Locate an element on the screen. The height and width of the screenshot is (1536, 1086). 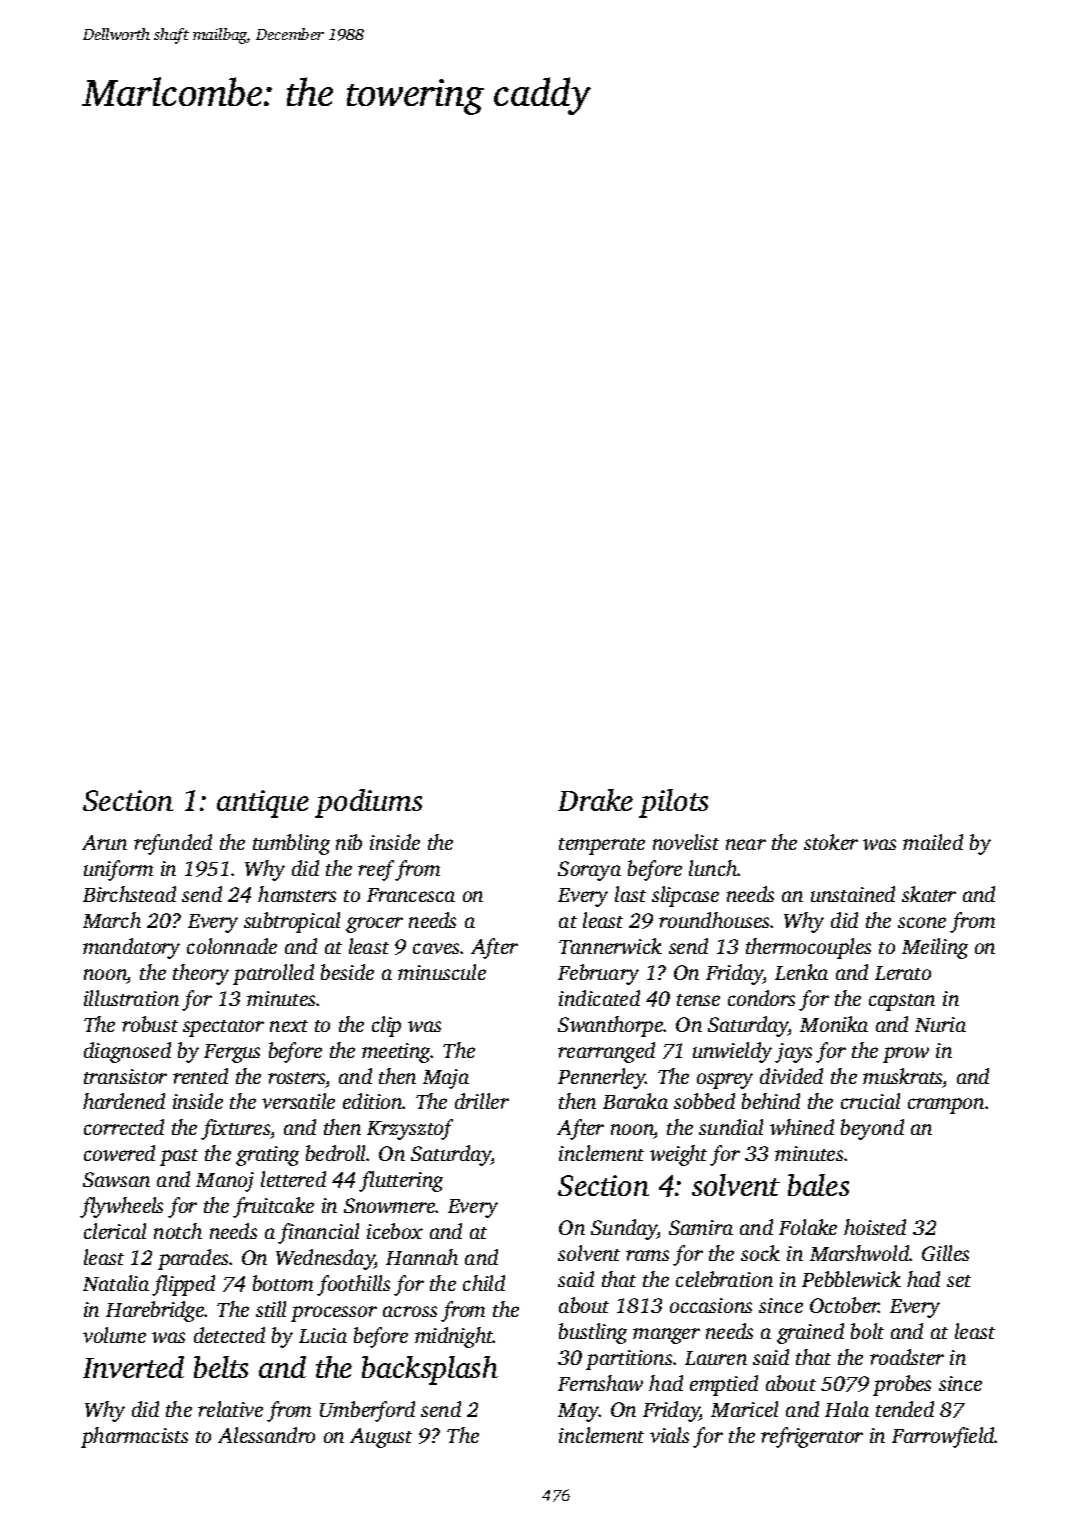
pilots is located at coordinates (673, 803).
